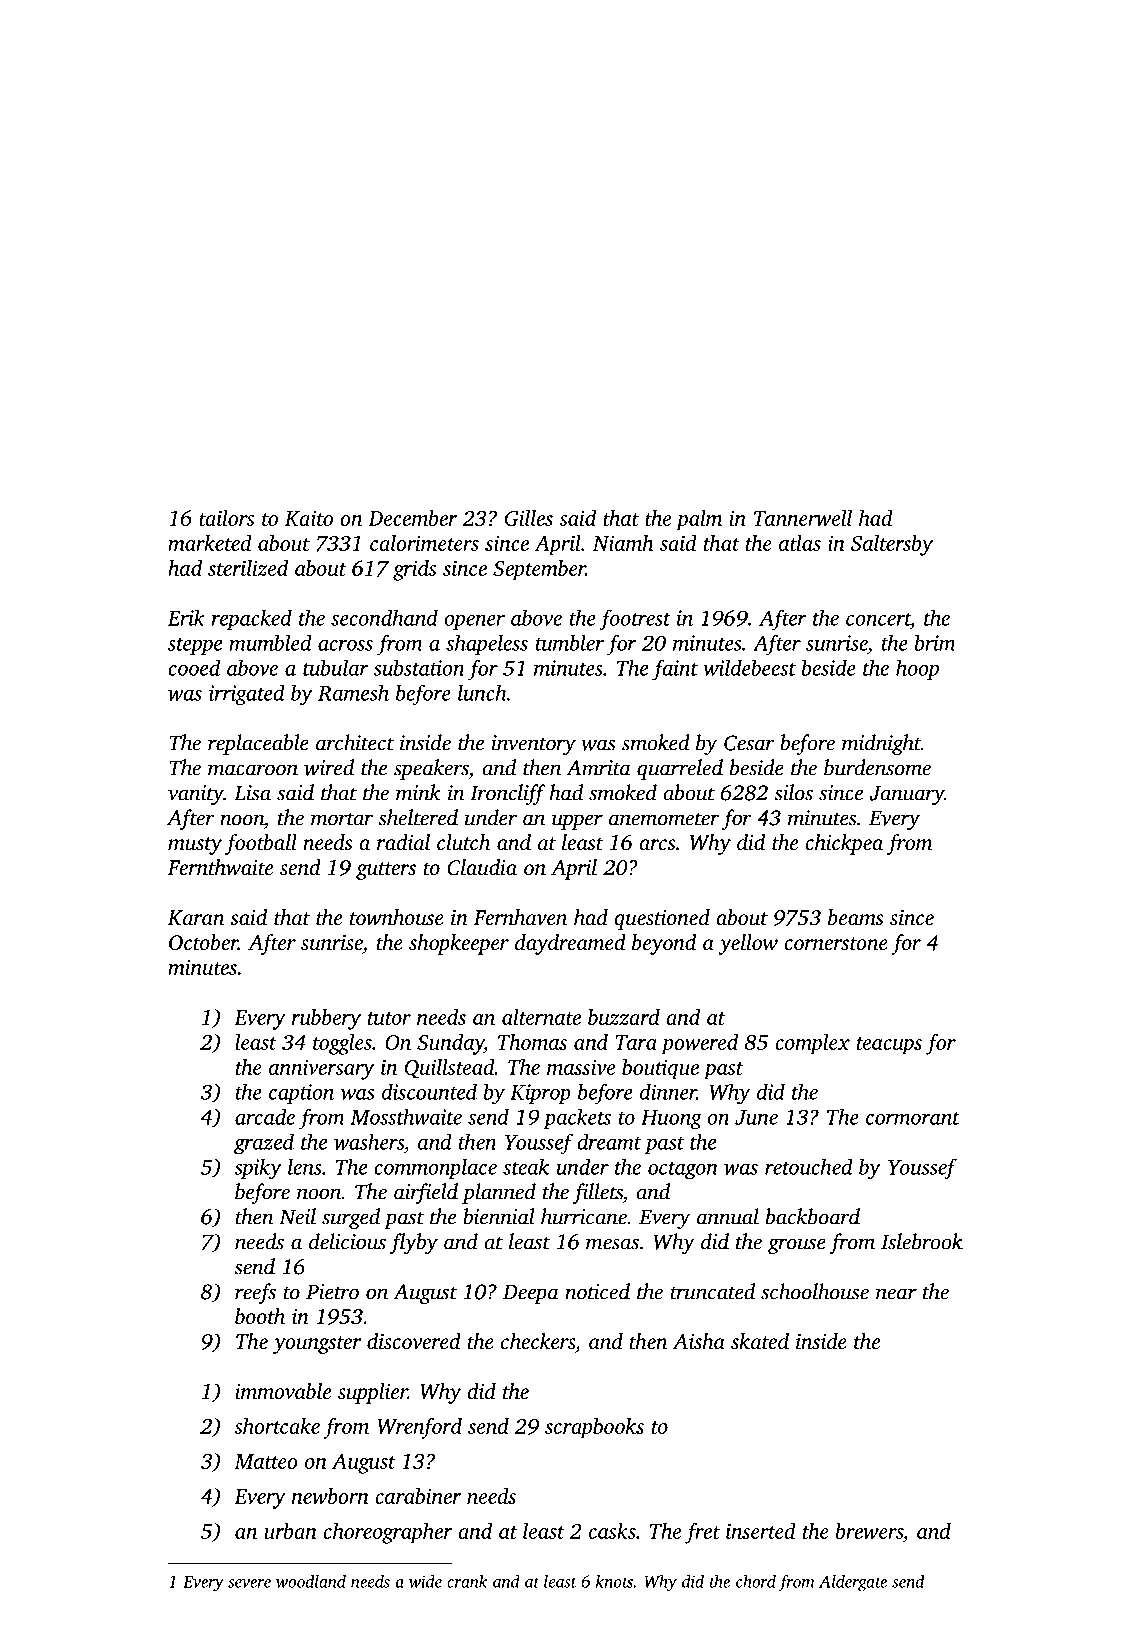 The height and width of the page is (1640, 1132). What do you see at coordinates (598, 768) in the page?
I see `Amrita` at bounding box center [598, 768].
